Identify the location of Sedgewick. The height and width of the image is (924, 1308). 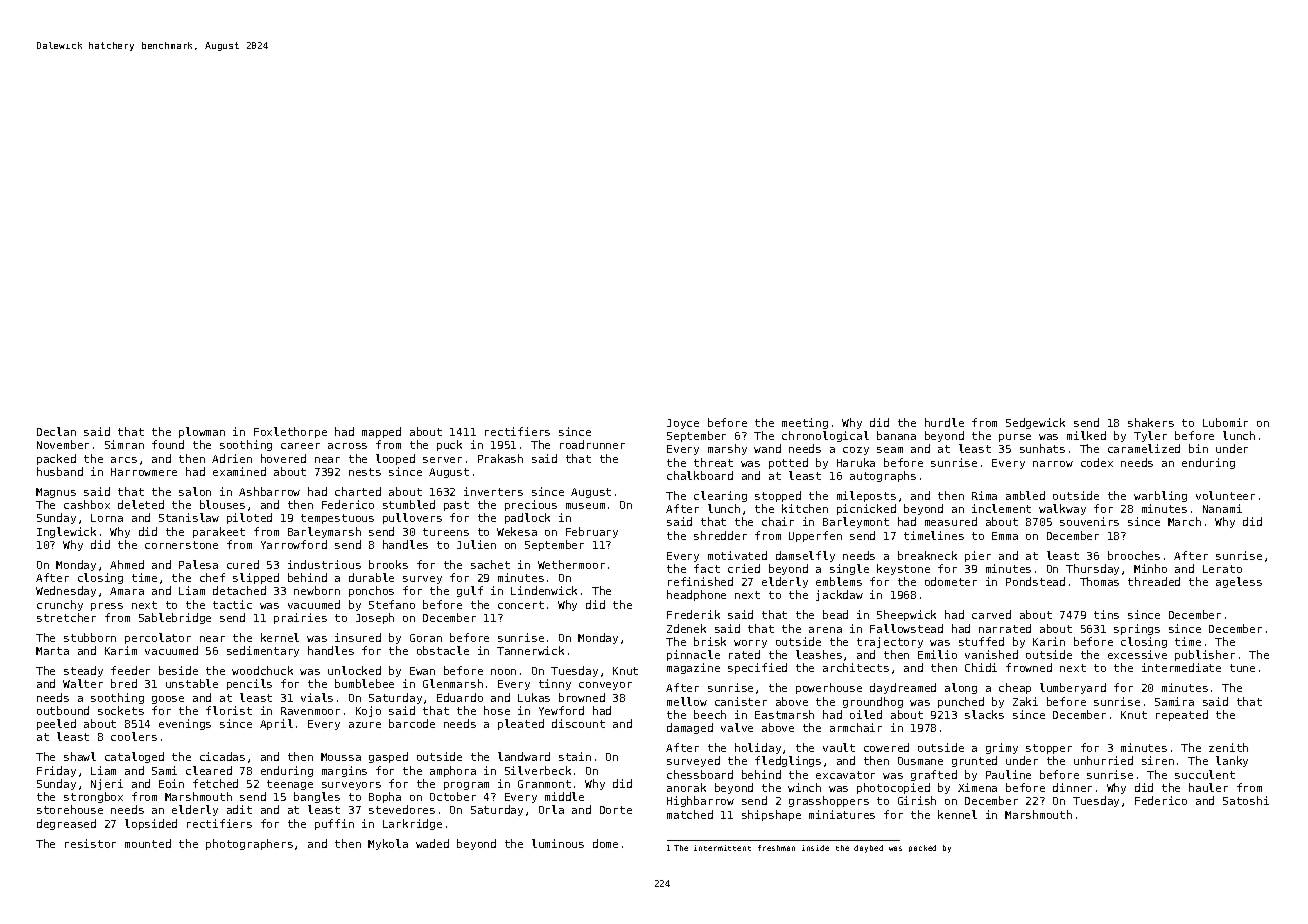
(1035, 423).
